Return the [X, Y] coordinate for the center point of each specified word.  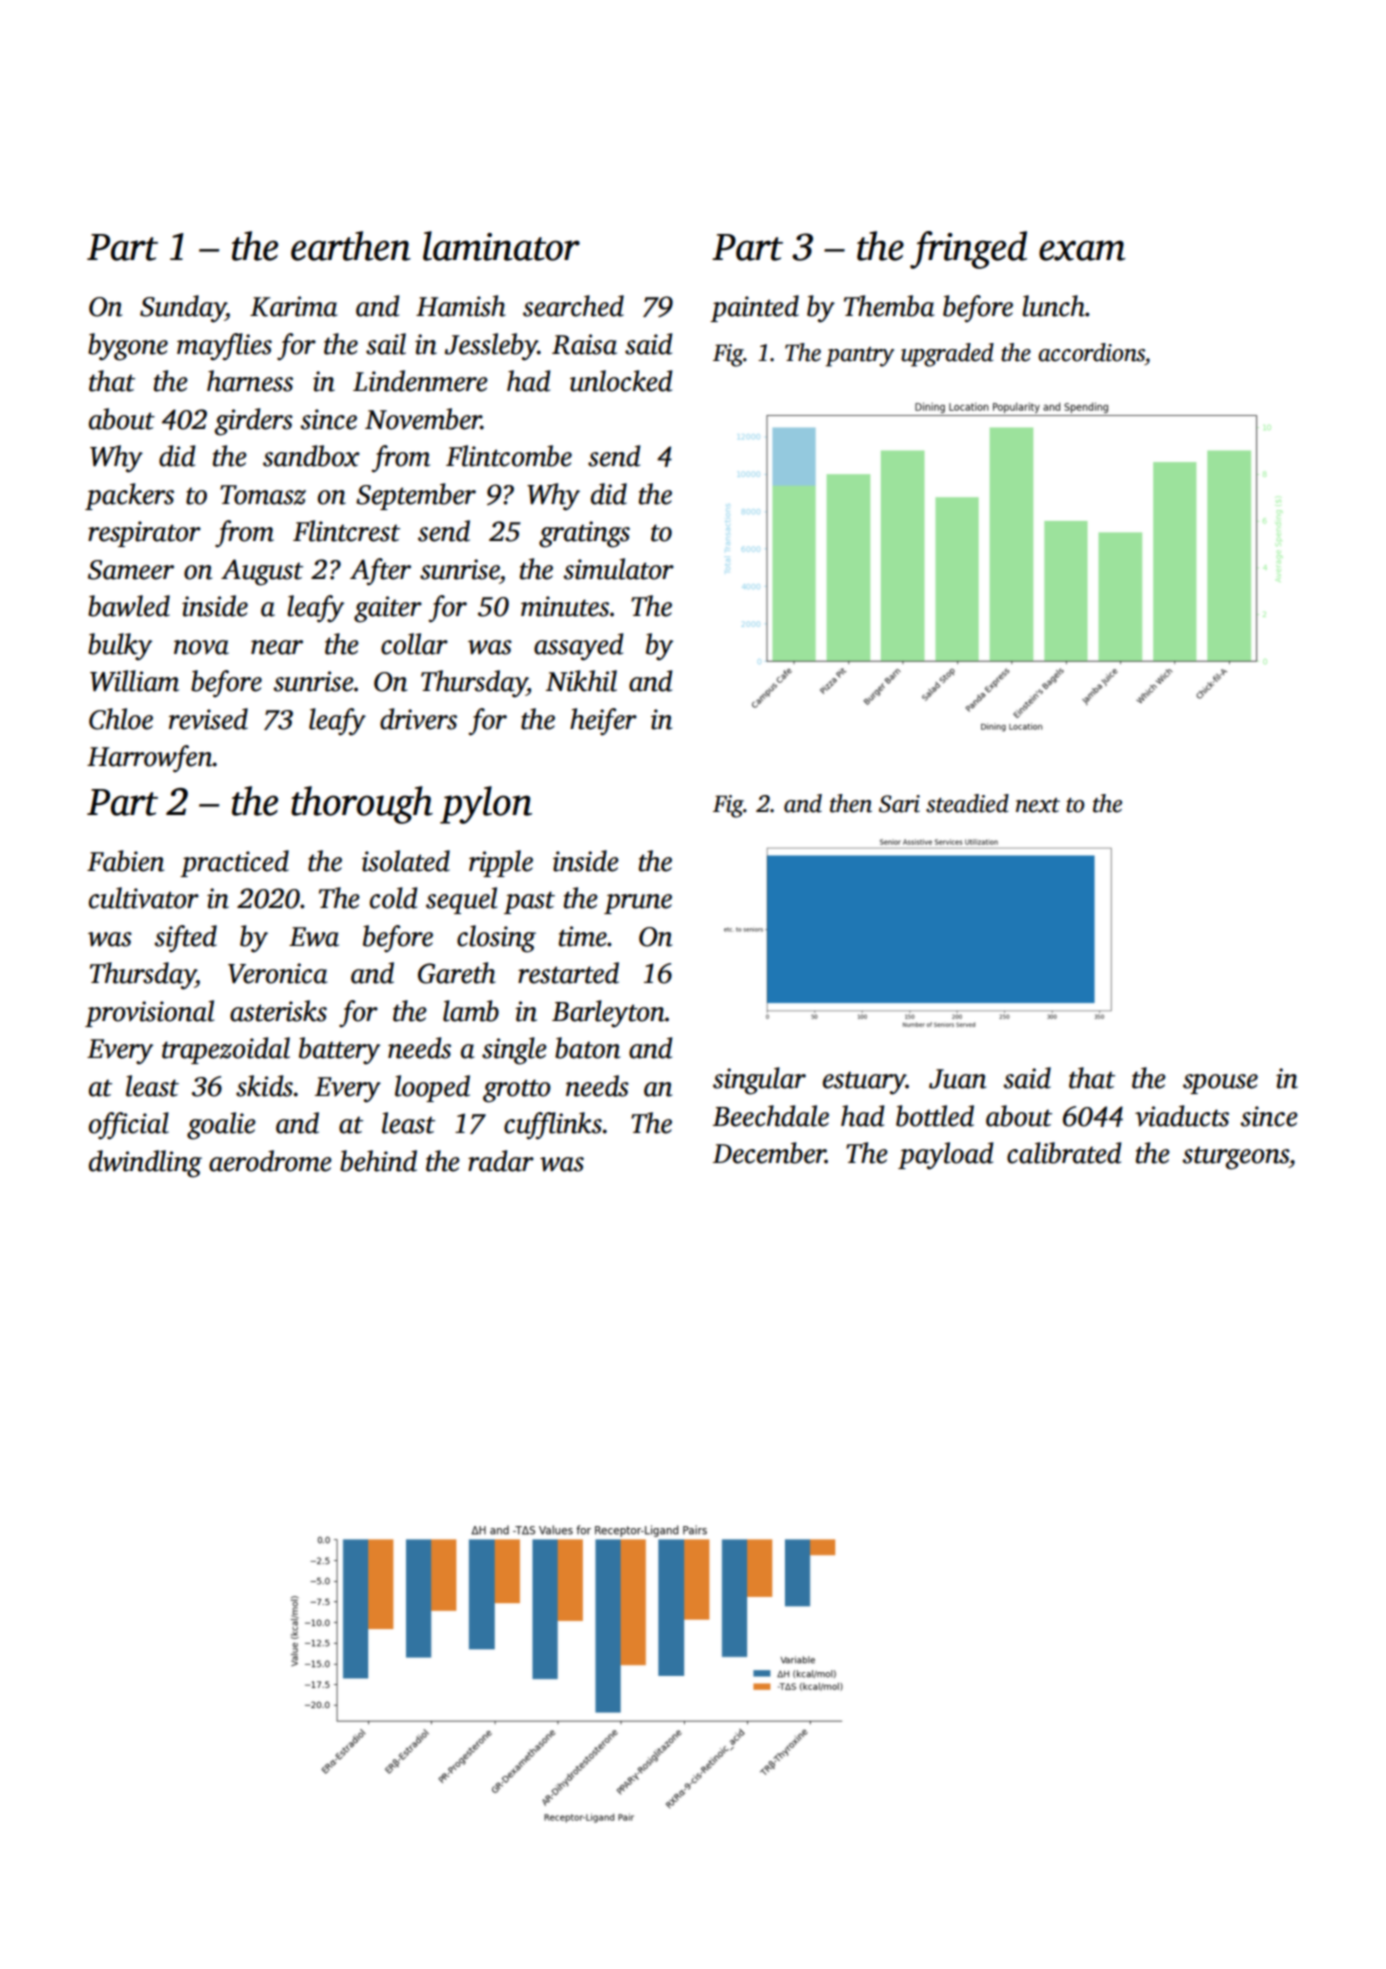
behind [378, 1161]
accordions [1091, 352]
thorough [362, 805]
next [1038, 805]
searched [573, 306]
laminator [501, 246]
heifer [603, 722]
